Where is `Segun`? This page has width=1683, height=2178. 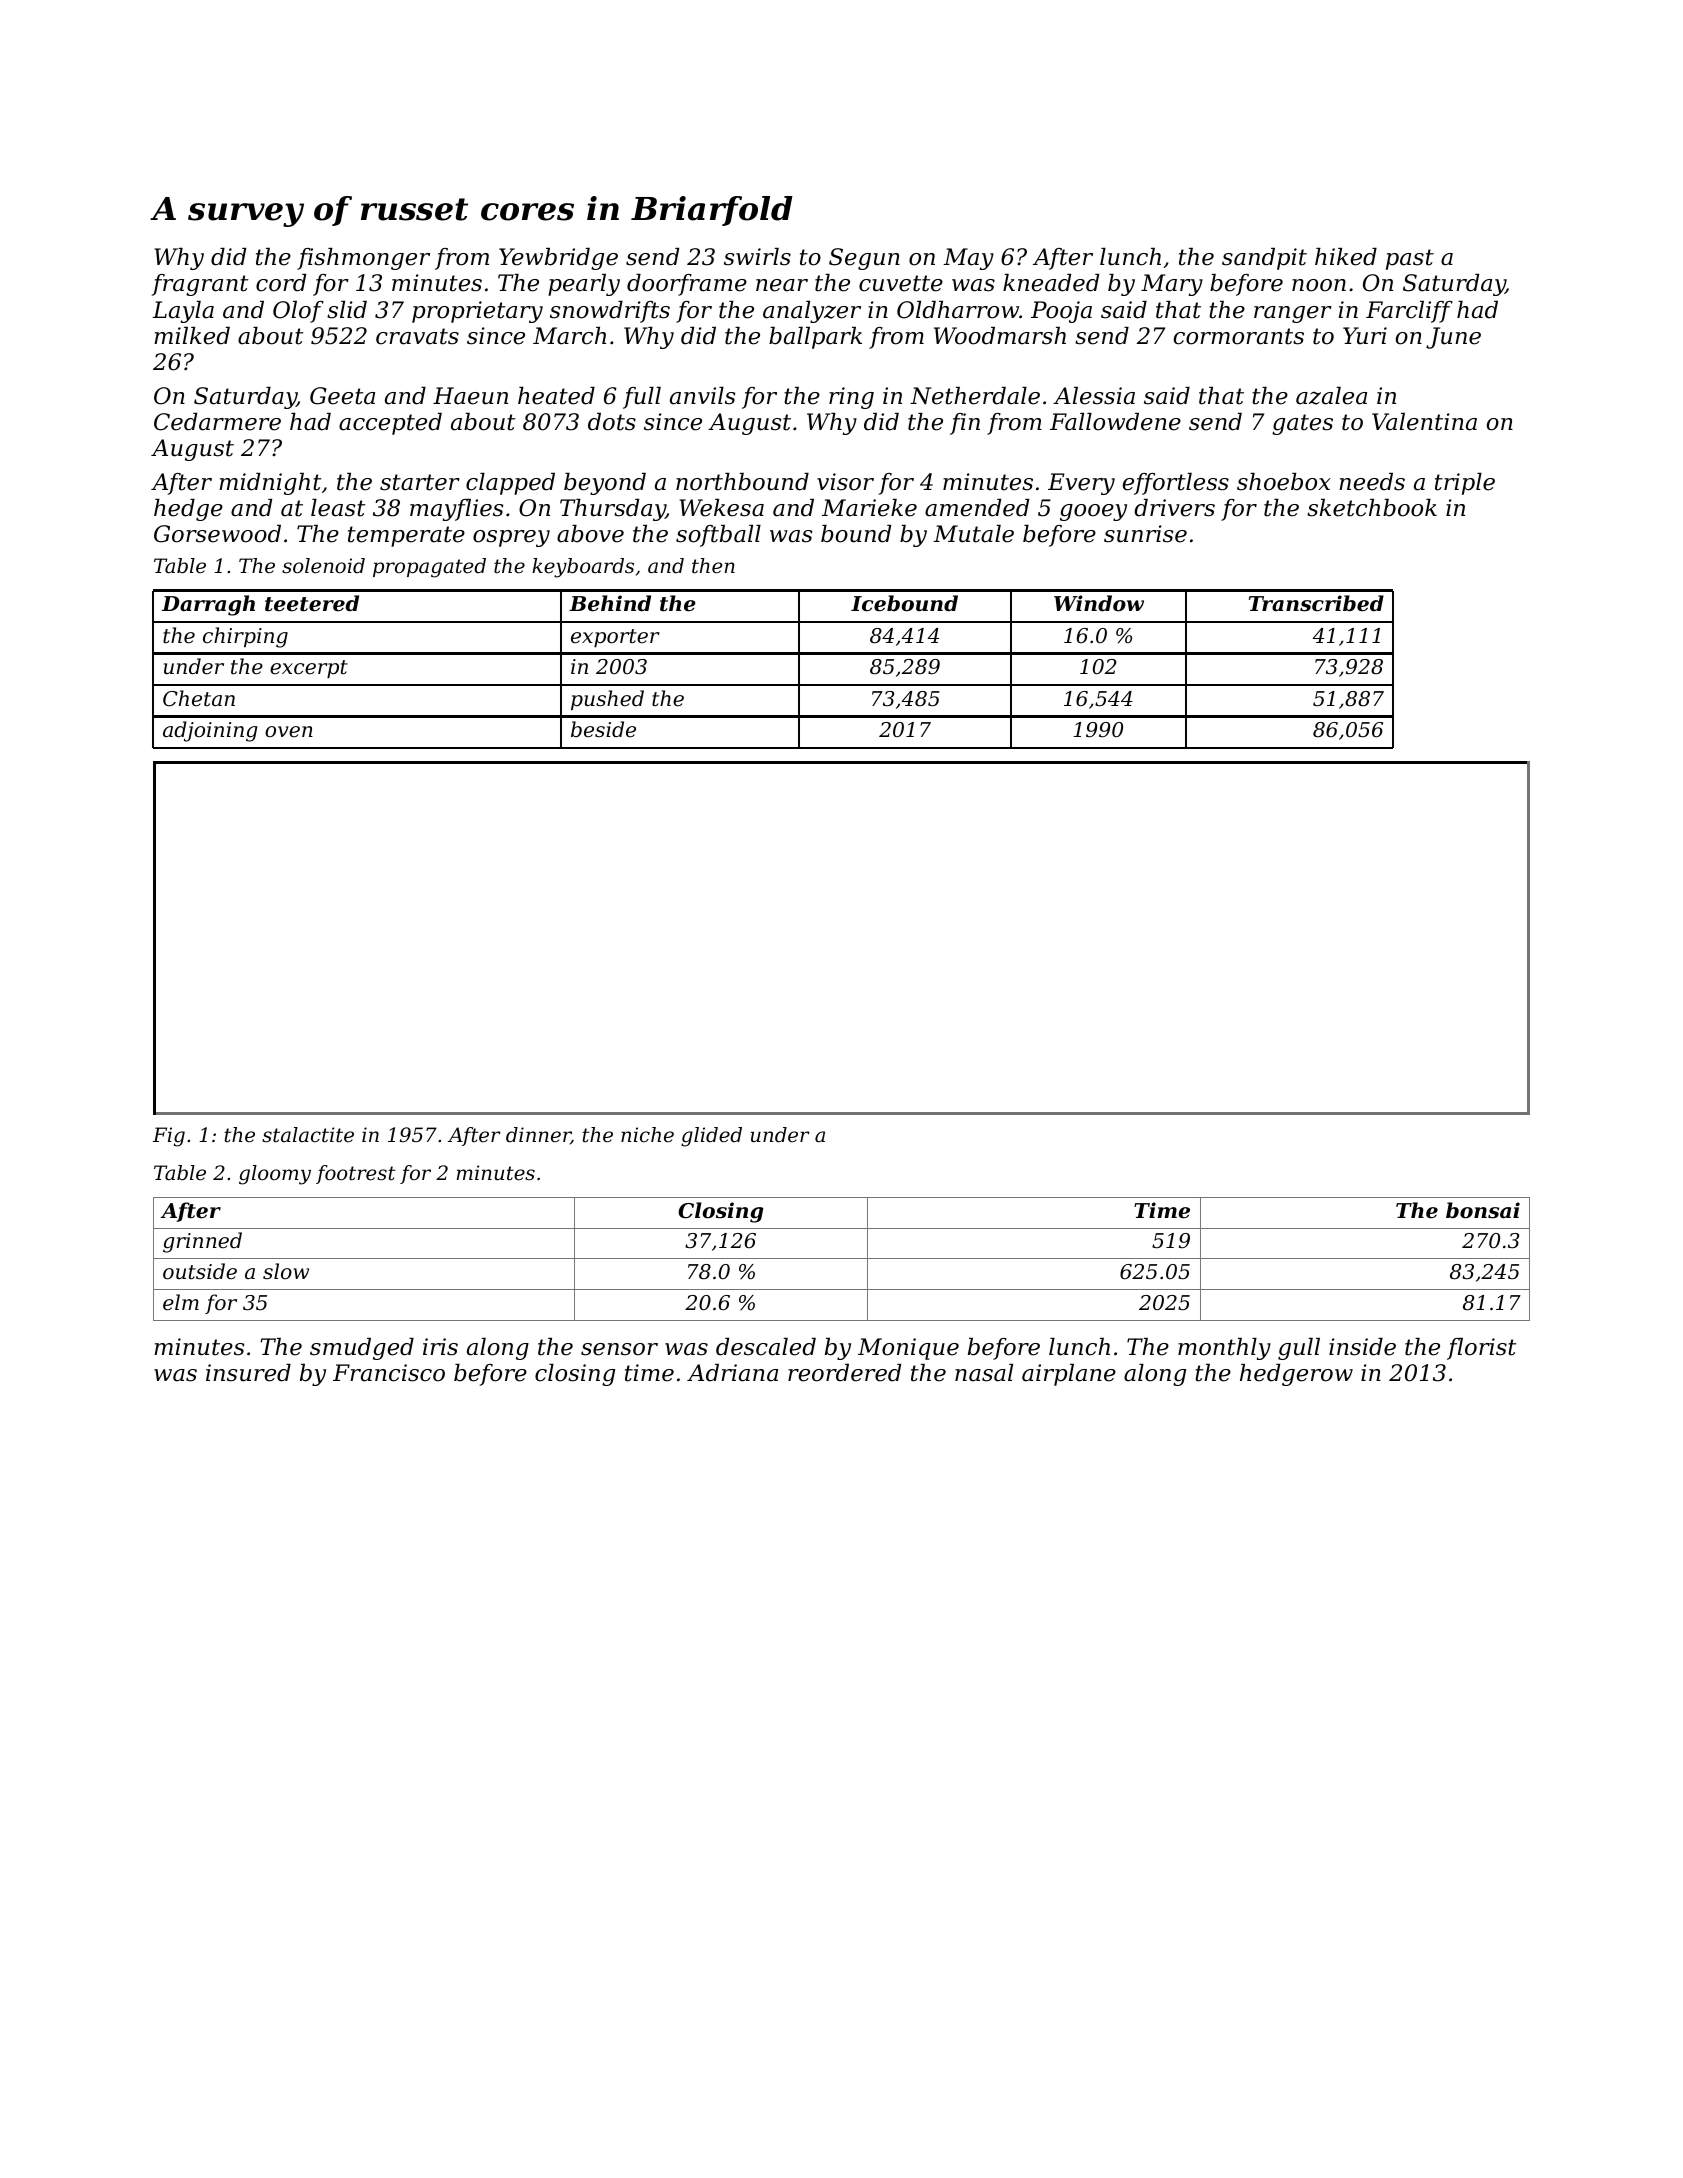 Segun is located at coordinates (864, 259).
